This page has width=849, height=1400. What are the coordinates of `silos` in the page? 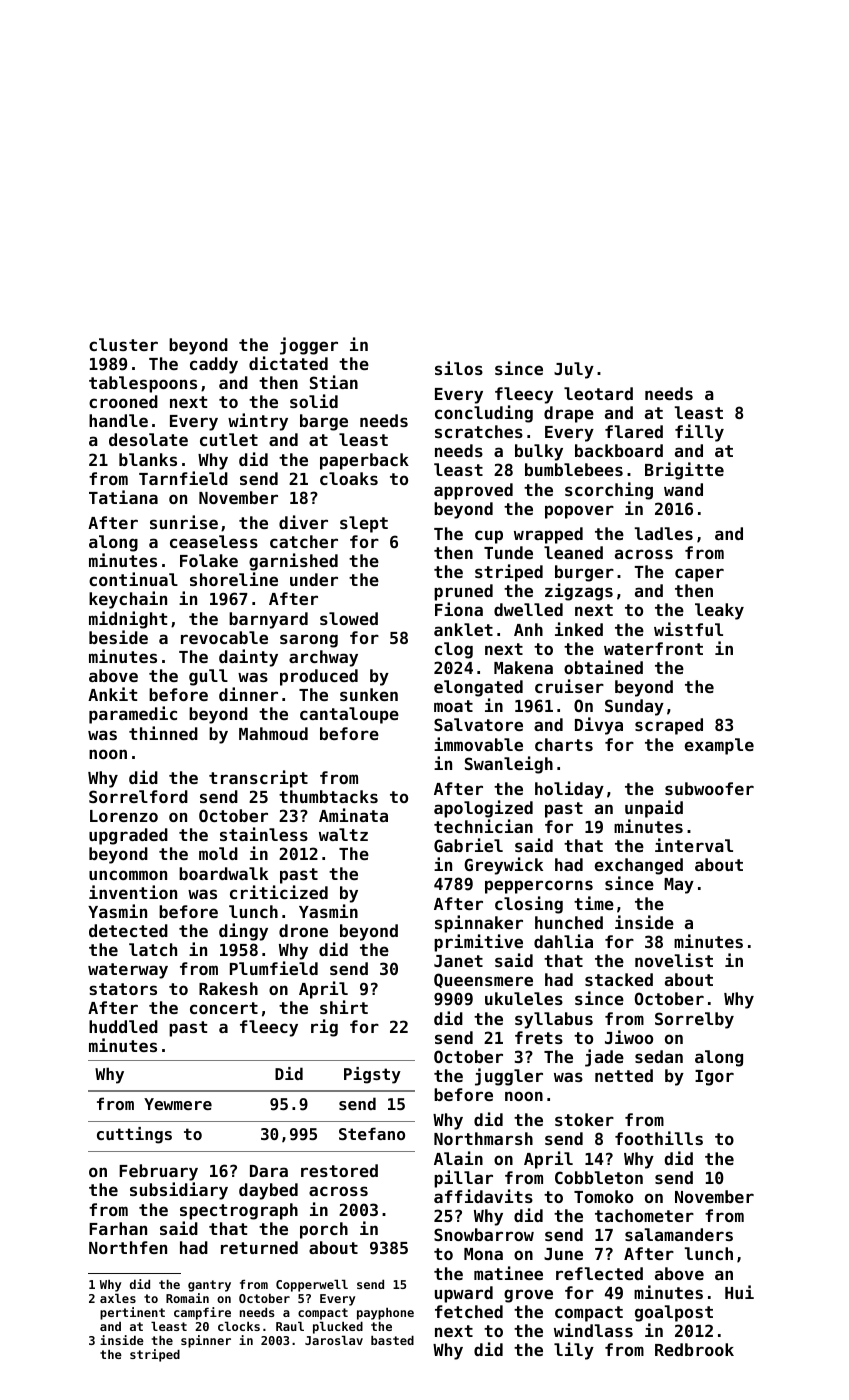 It's located at (459, 368).
